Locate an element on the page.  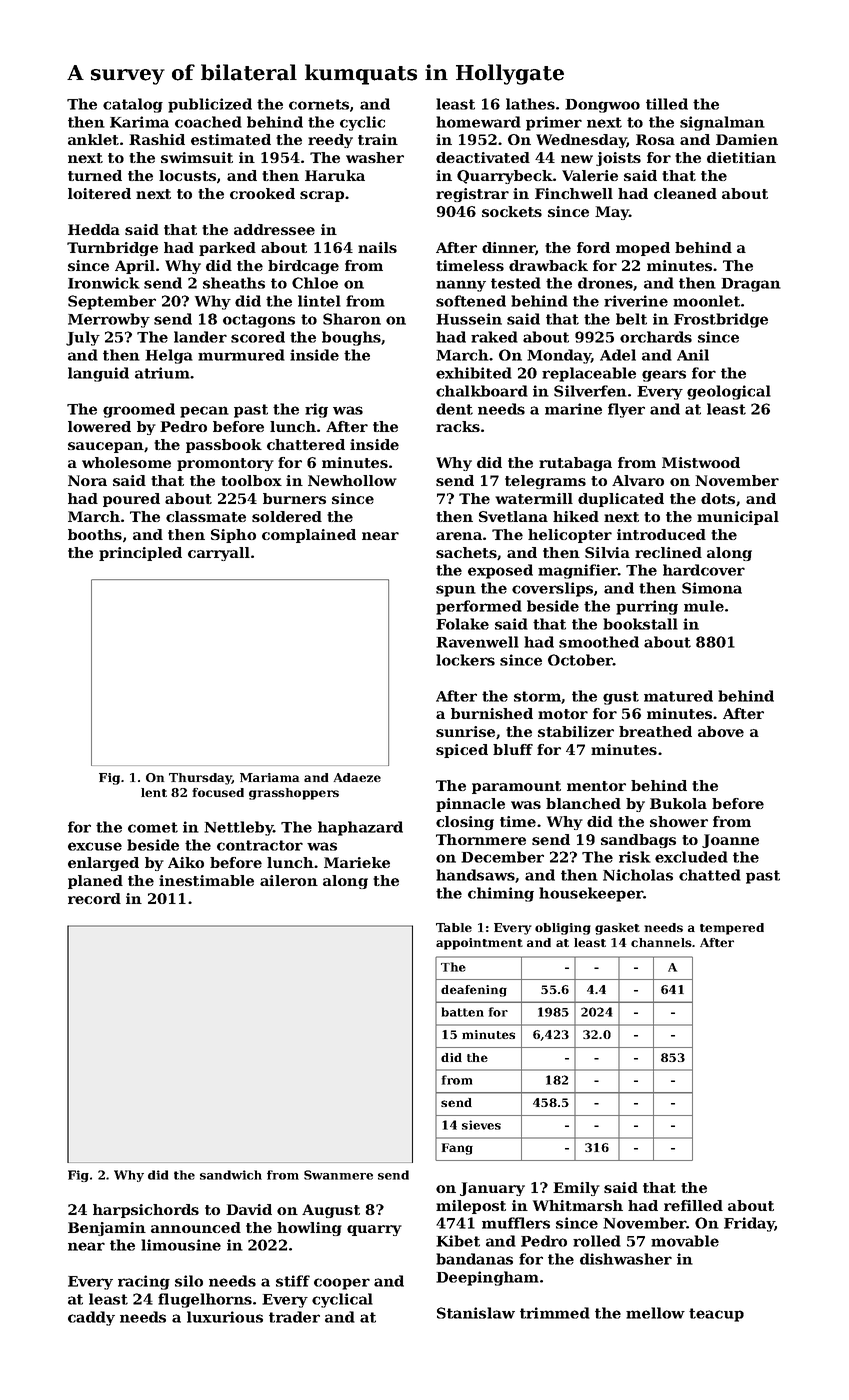
bookstall is located at coordinates (640, 624).
